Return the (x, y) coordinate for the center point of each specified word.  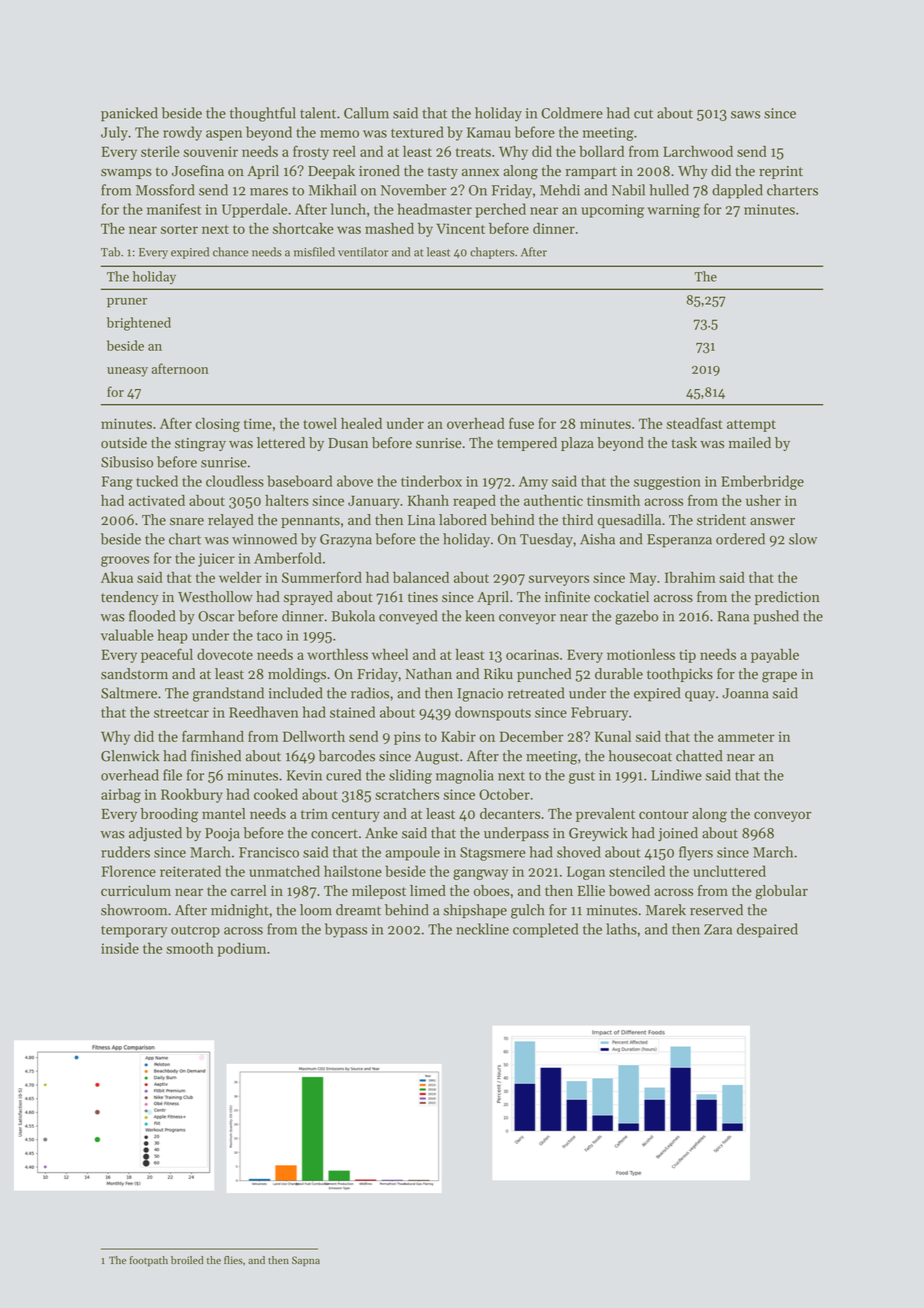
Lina (421, 520)
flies (233, 1260)
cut (643, 114)
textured (417, 132)
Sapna (306, 1261)
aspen (224, 135)
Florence (129, 871)
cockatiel (621, 597)
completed (545, 930)
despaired (767, 930)
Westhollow (215, 597)
